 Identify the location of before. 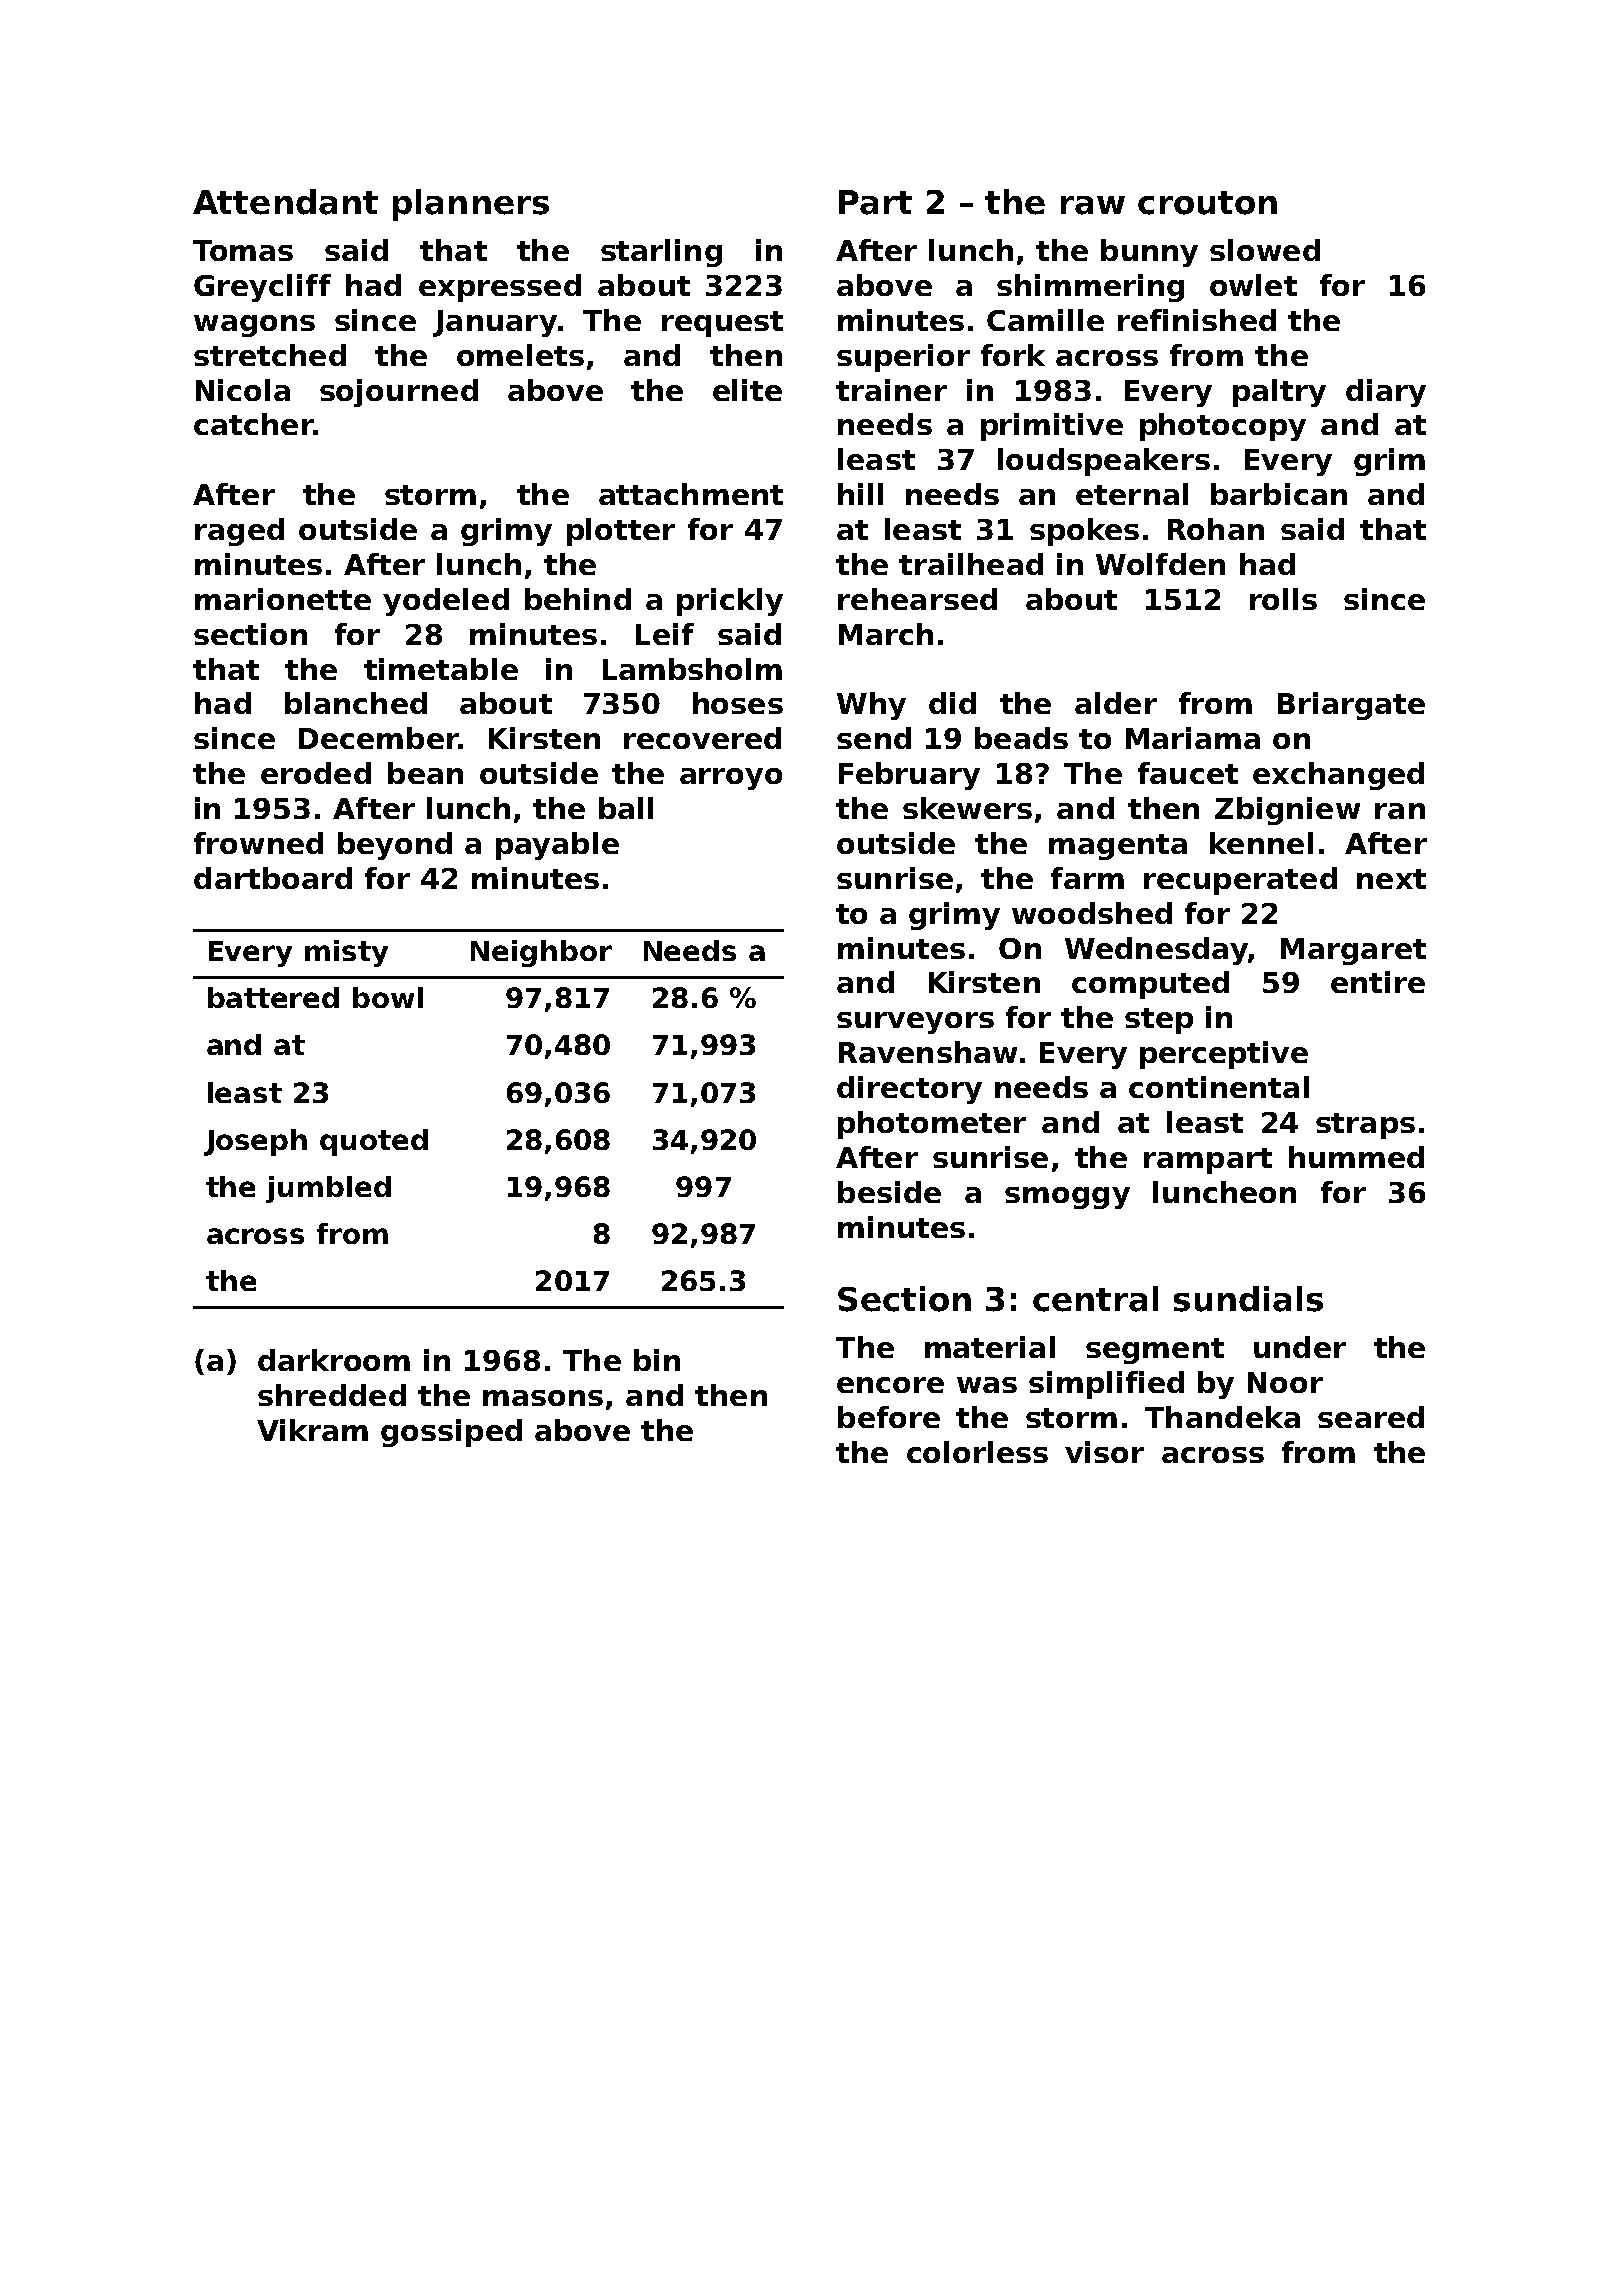
(889, 1417).
